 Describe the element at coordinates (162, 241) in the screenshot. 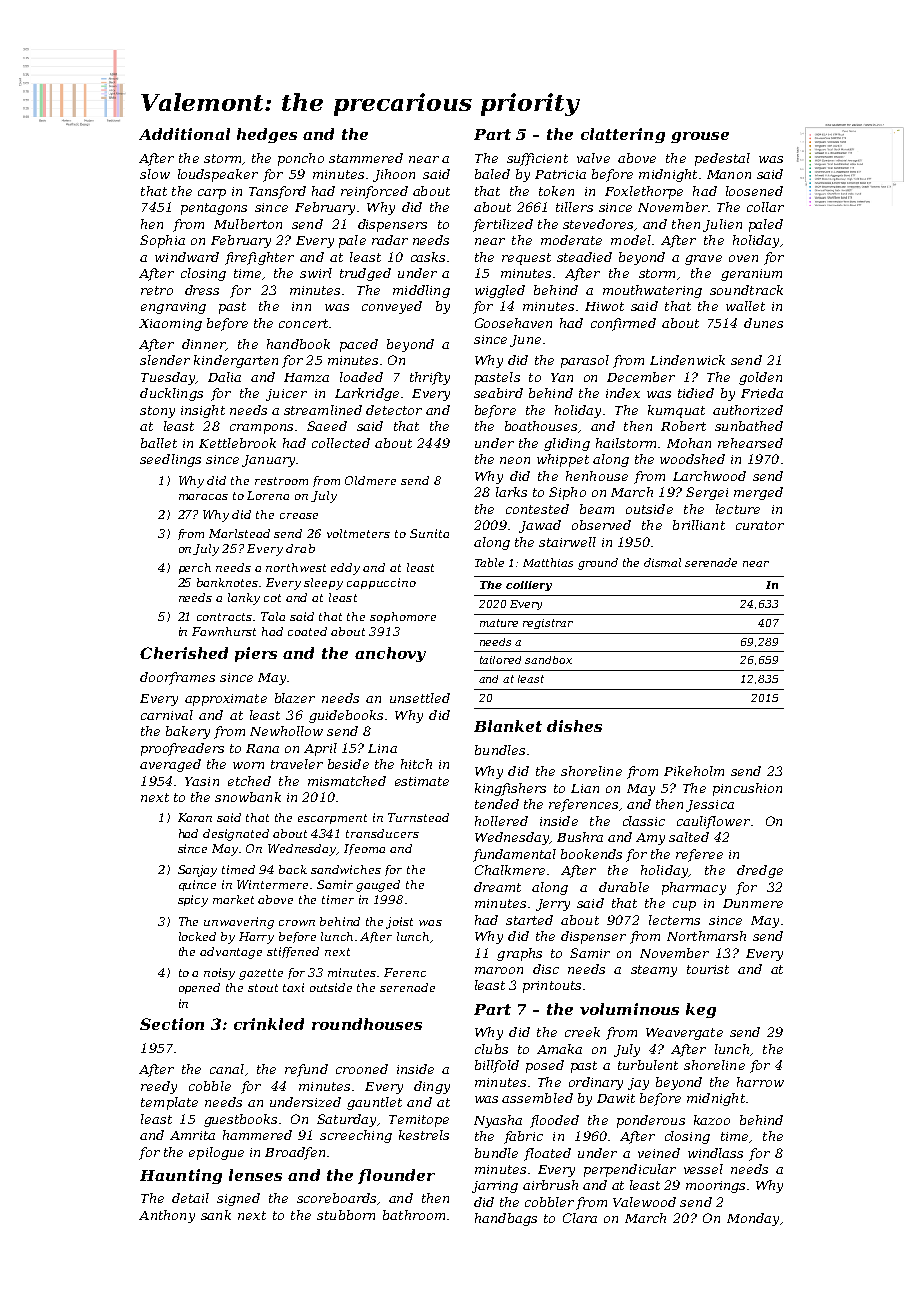

I see `Sophia` at that location.
